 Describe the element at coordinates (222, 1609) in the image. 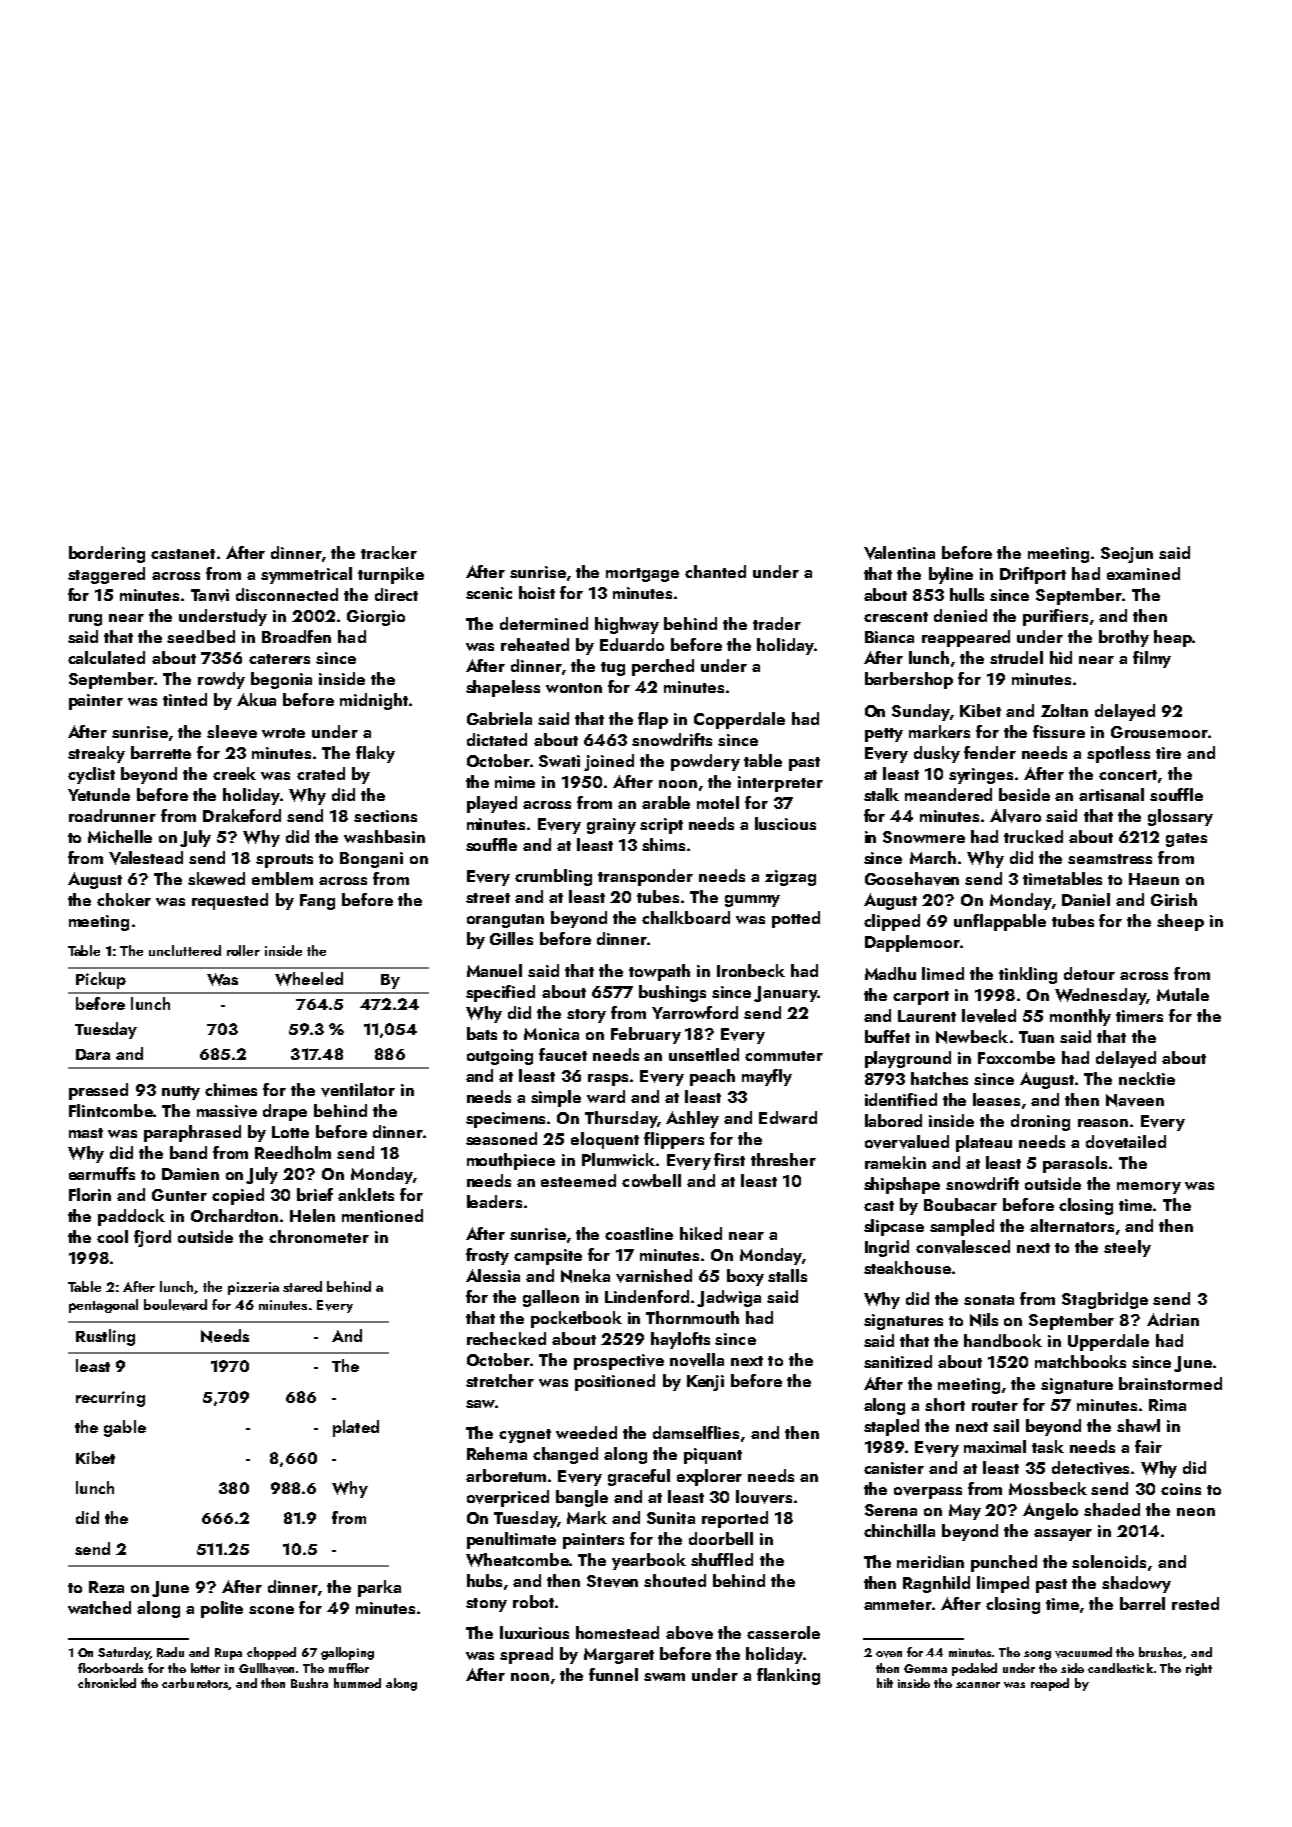

I see `polite` at that location.
